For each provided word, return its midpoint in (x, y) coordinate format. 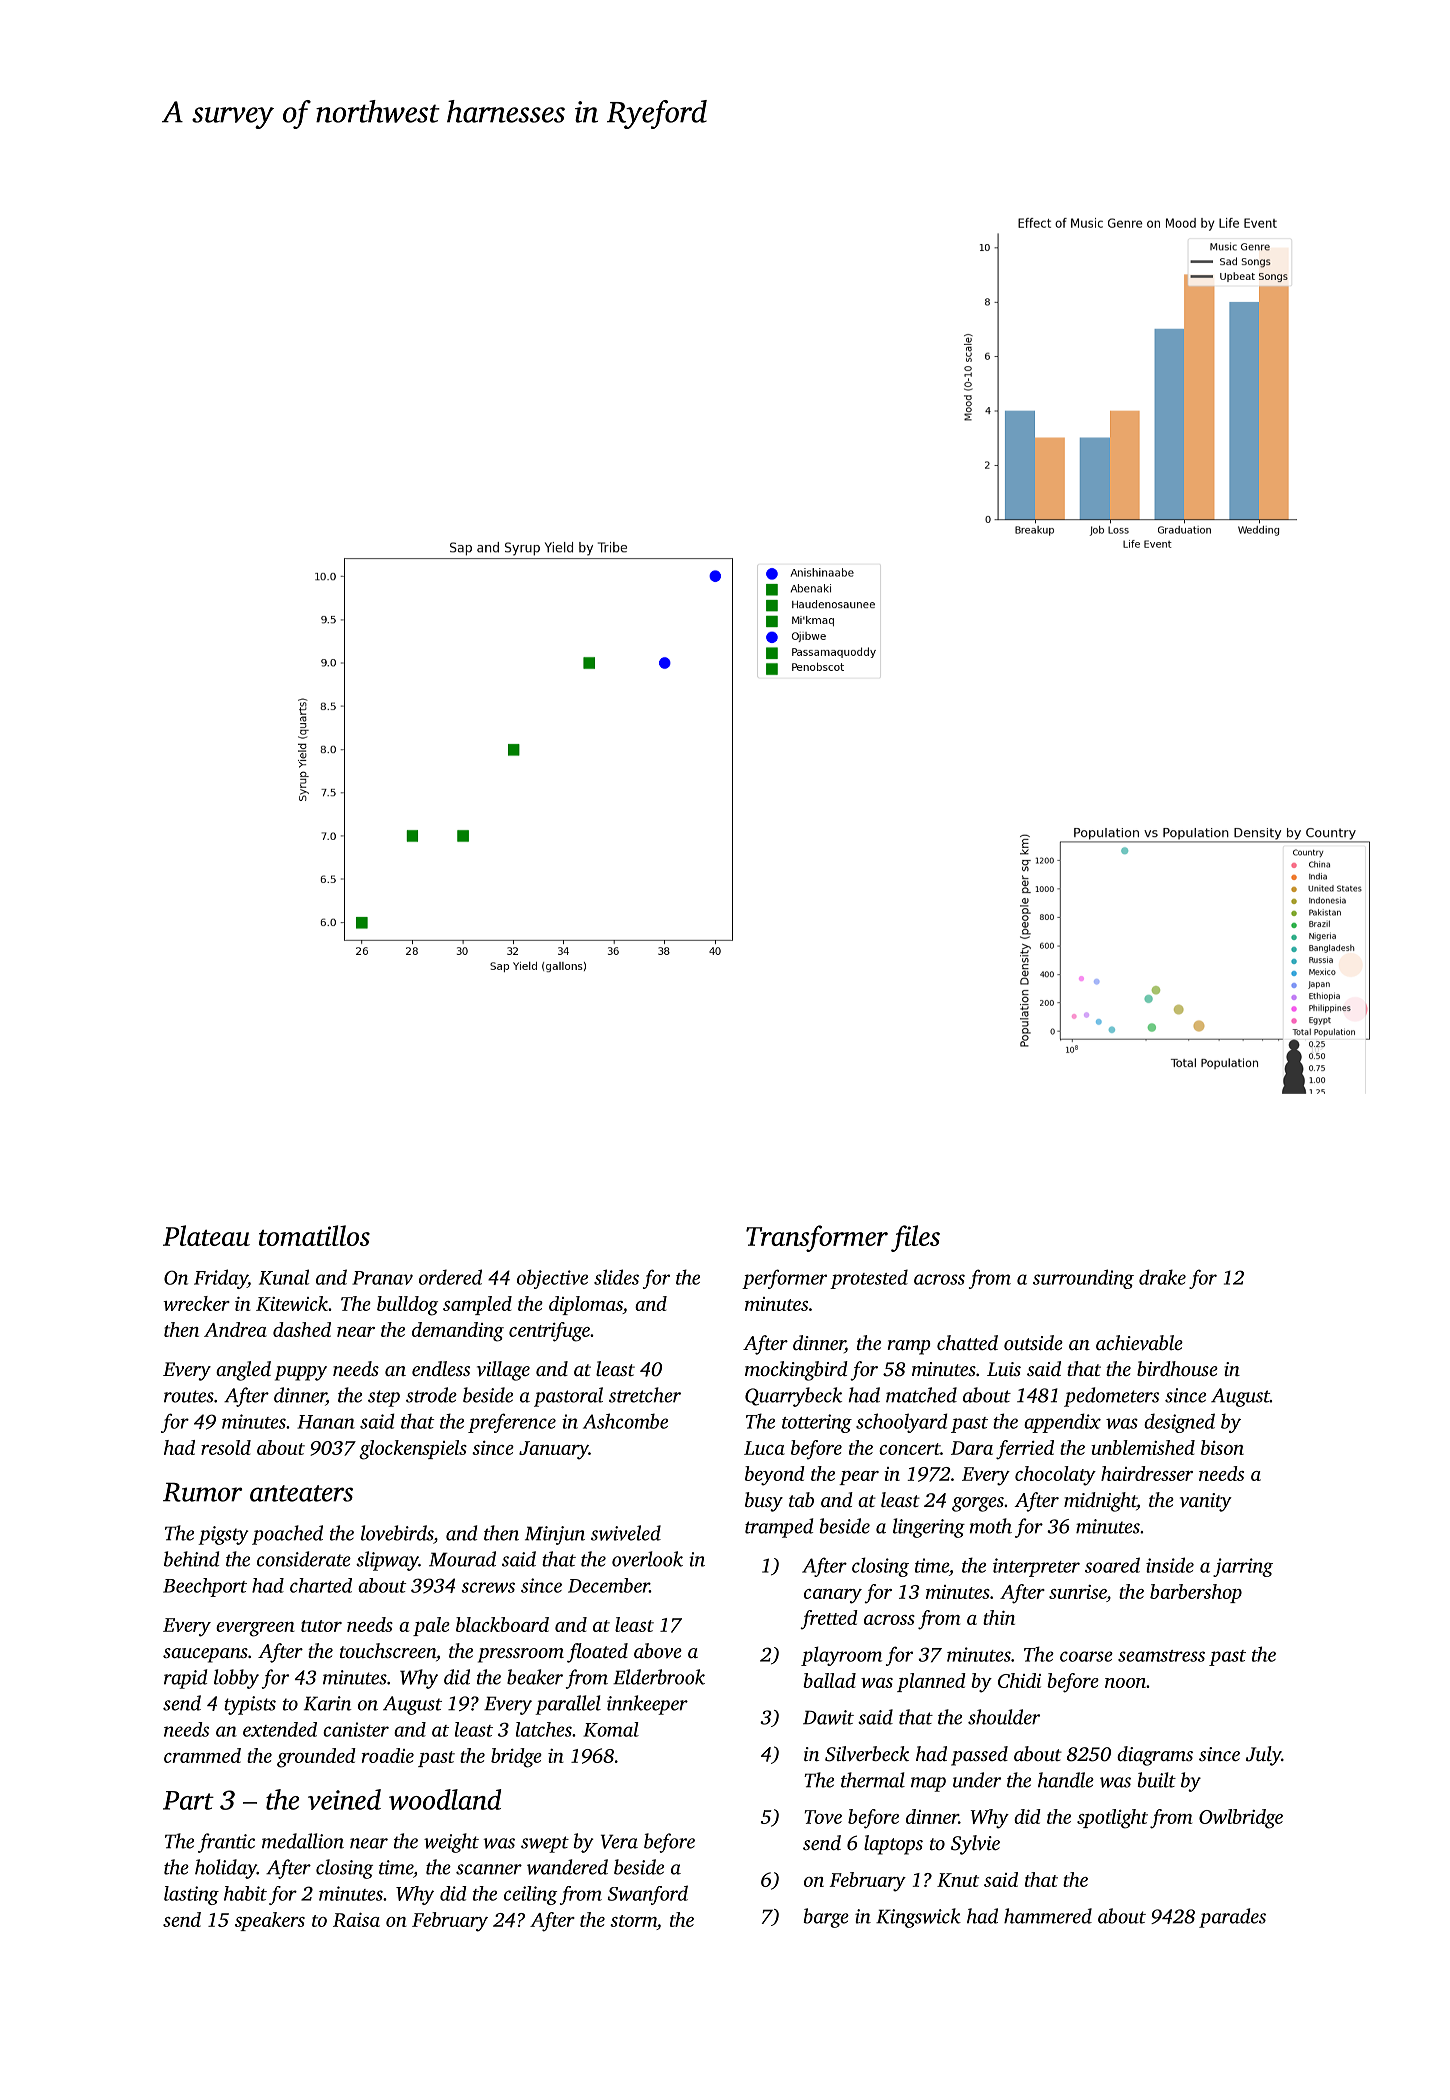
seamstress (1161, 1656)
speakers (270, 1921)
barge (826, 1918)
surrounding (1083, 1279)
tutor (321, 1626)
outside (1033, 1342)
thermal (873, 1780)
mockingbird (796, 1371)
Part (188, 1800)
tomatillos (314, 1235)
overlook (647, 1559)
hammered (1048, 1916)
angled (243, 1371)
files (915, 1238)
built (1157, 1780)
